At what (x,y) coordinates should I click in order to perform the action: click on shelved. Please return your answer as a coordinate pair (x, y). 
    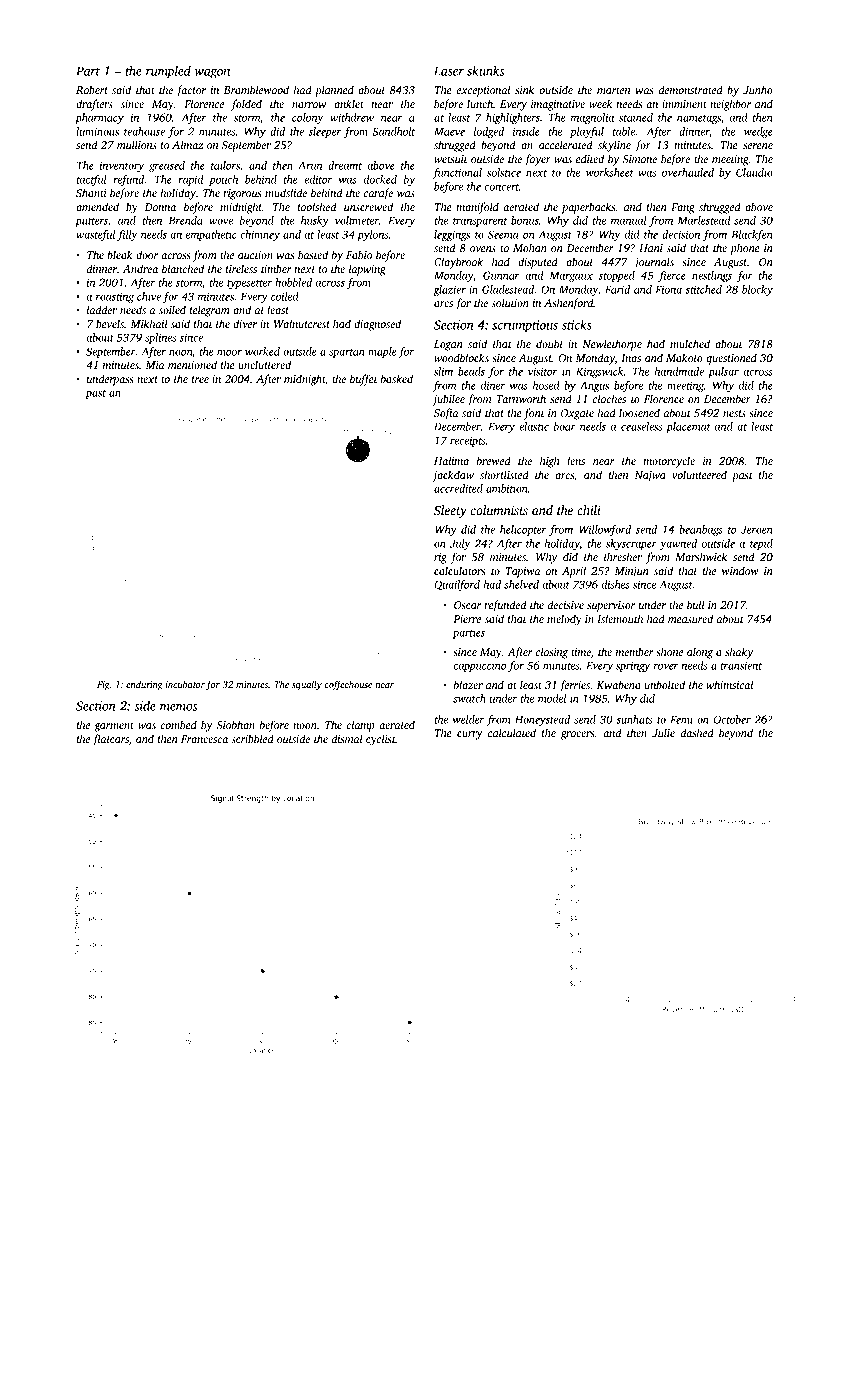
    Looking at the image, I should click on (521, 584).
